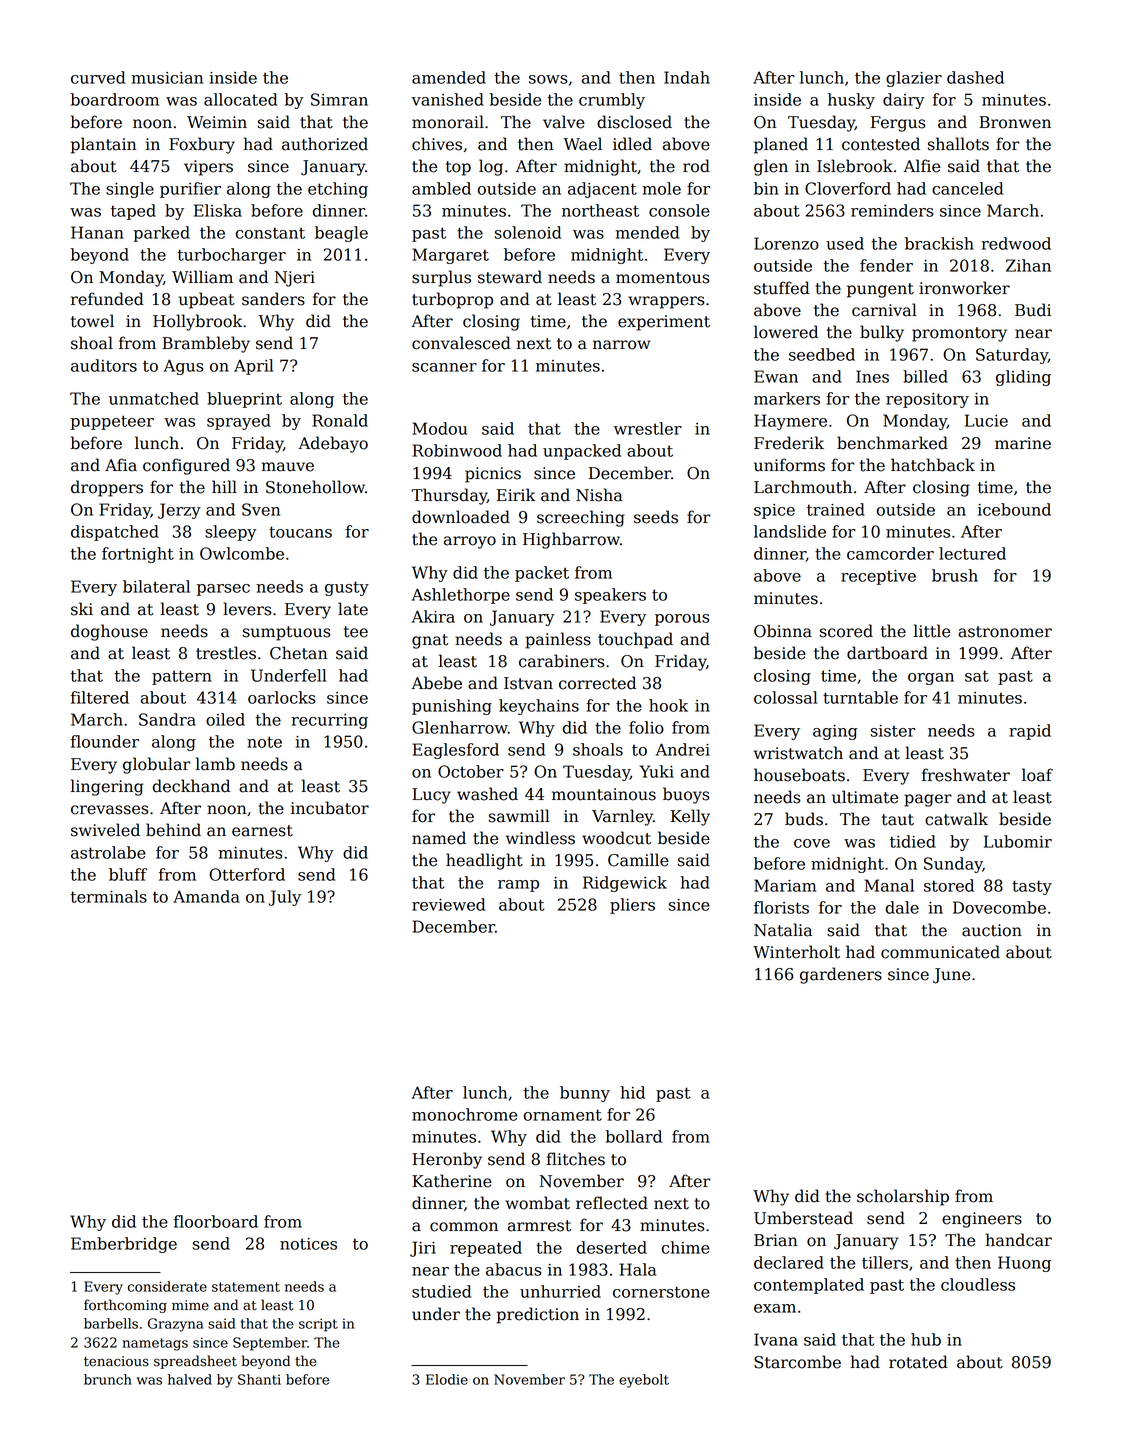 The height and width of the document is (1452, 1122). What do you see at coordinates (431, 796) in the document?
I see `Lucy` at bounding box center [431, 796].
